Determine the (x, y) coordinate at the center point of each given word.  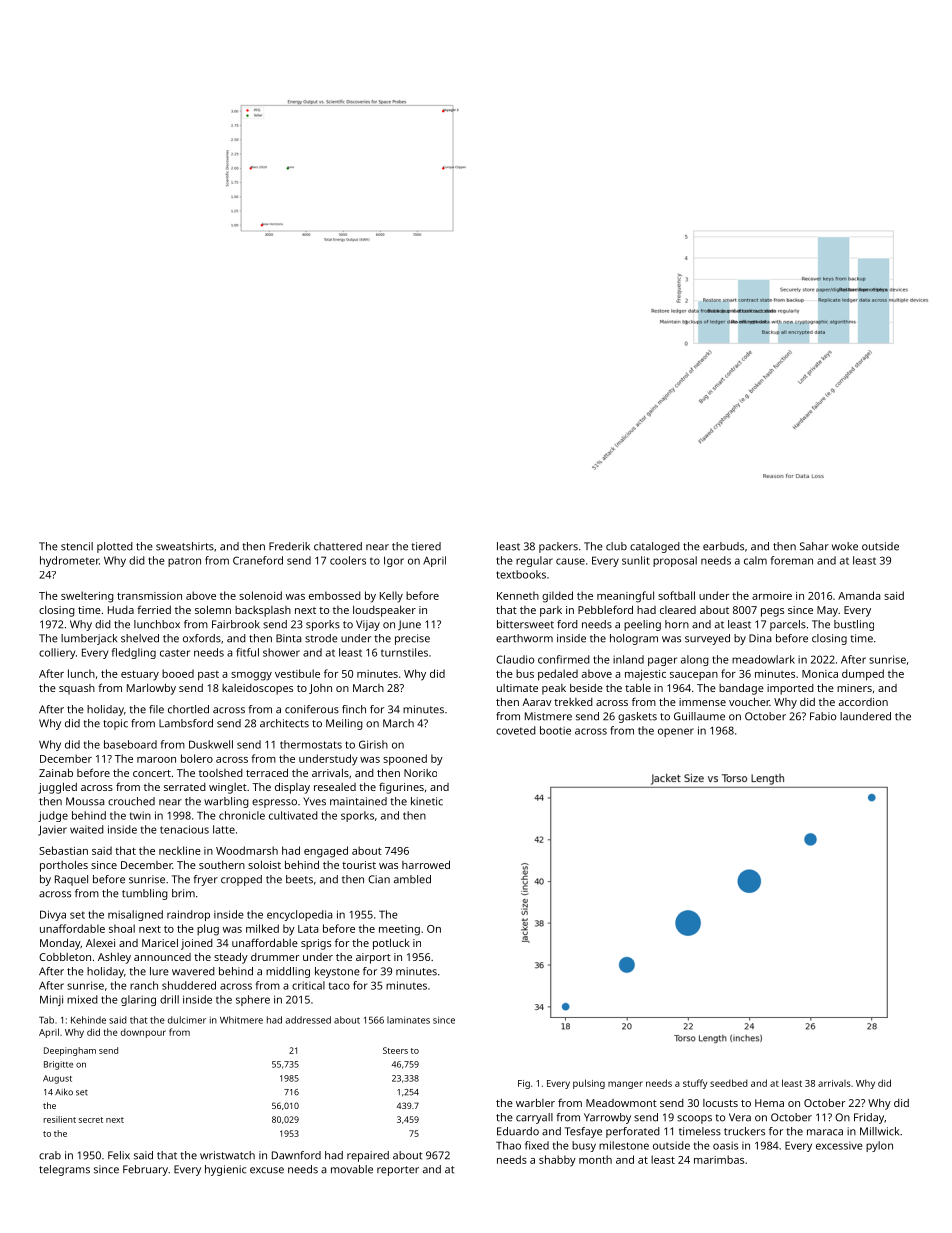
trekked (573, 702)
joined (197, 944)
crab (50, 1155)
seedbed (729, 1083)
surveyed (707, 639)
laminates (408, 1020)
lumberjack (89, 639)
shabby (557, 1161)
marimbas (719, 1159)
